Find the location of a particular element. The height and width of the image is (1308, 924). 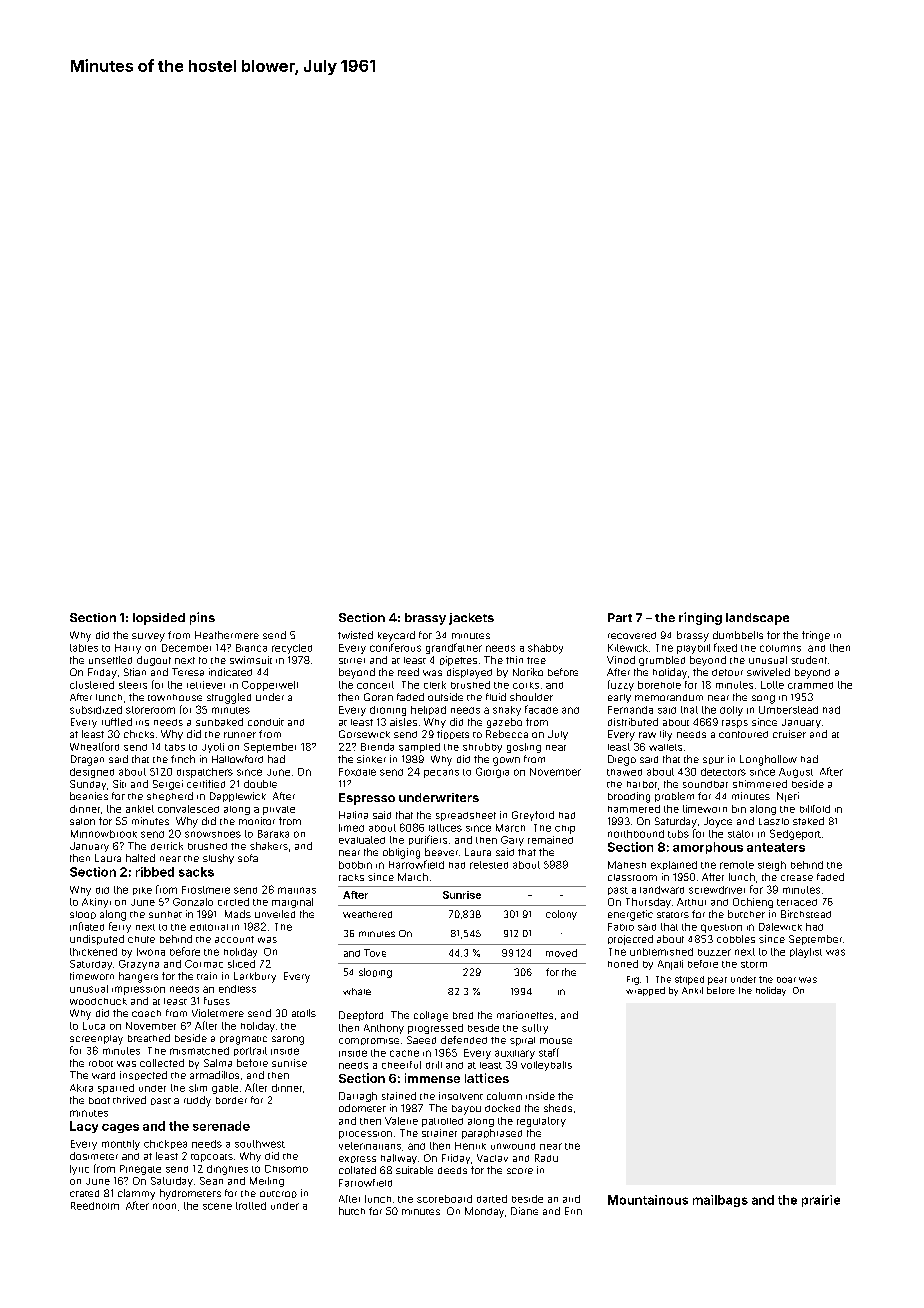

marinas is located at coordinates (297, 890).
